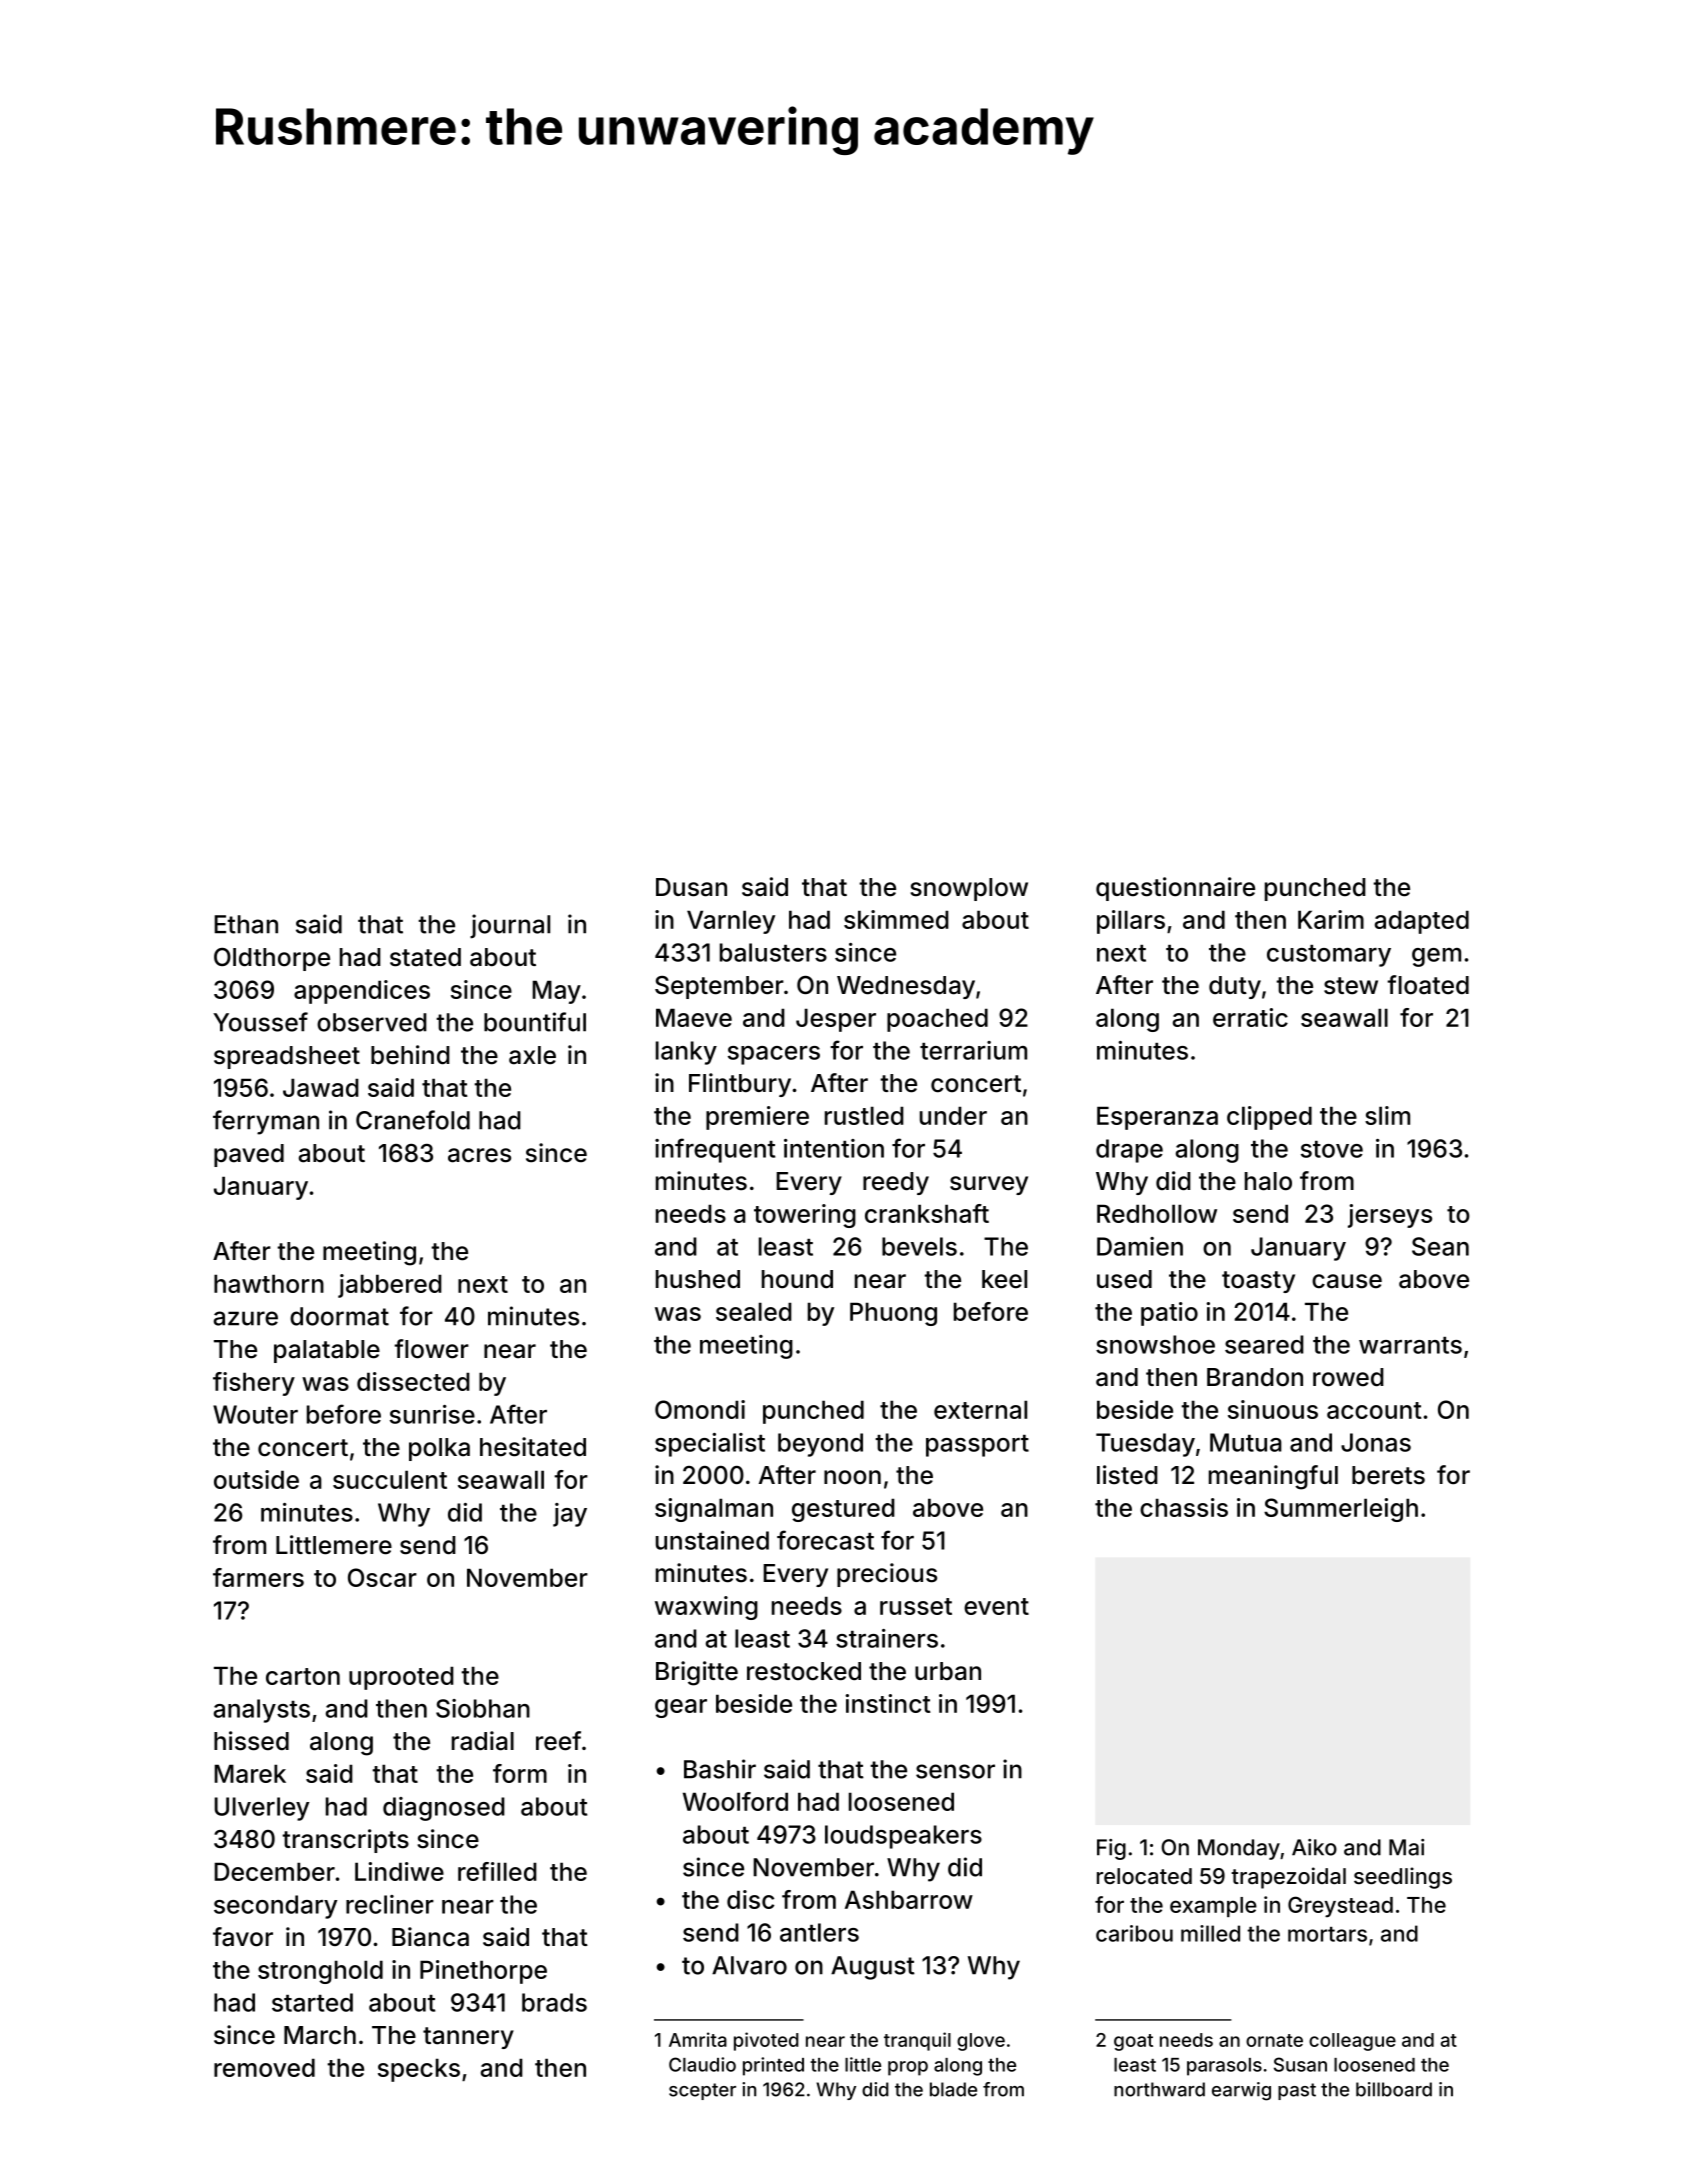 This screenshot has height=2178, width=1683. I want to click on axle, so click(532, 1055).
